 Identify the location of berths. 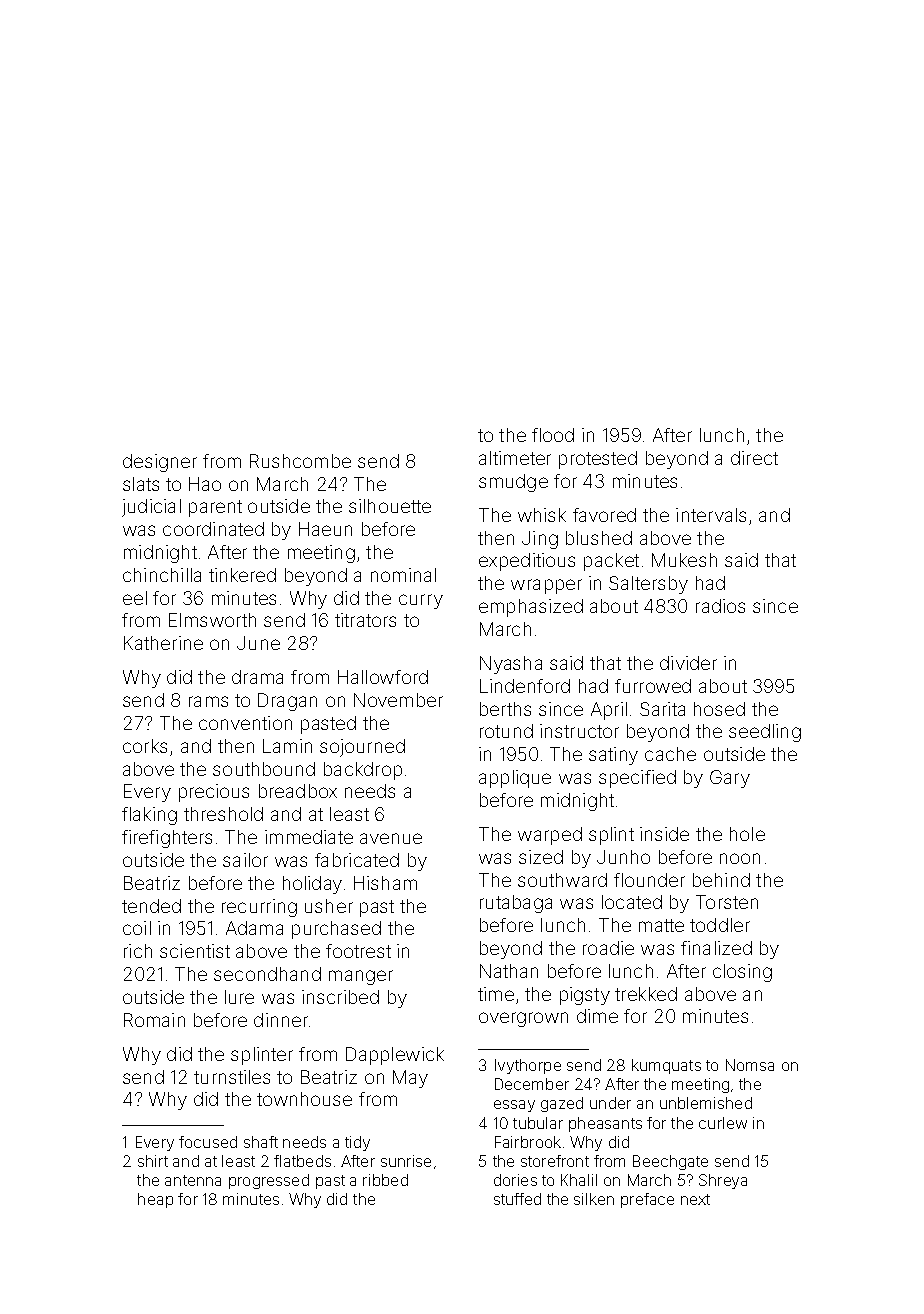
(505, 709).
